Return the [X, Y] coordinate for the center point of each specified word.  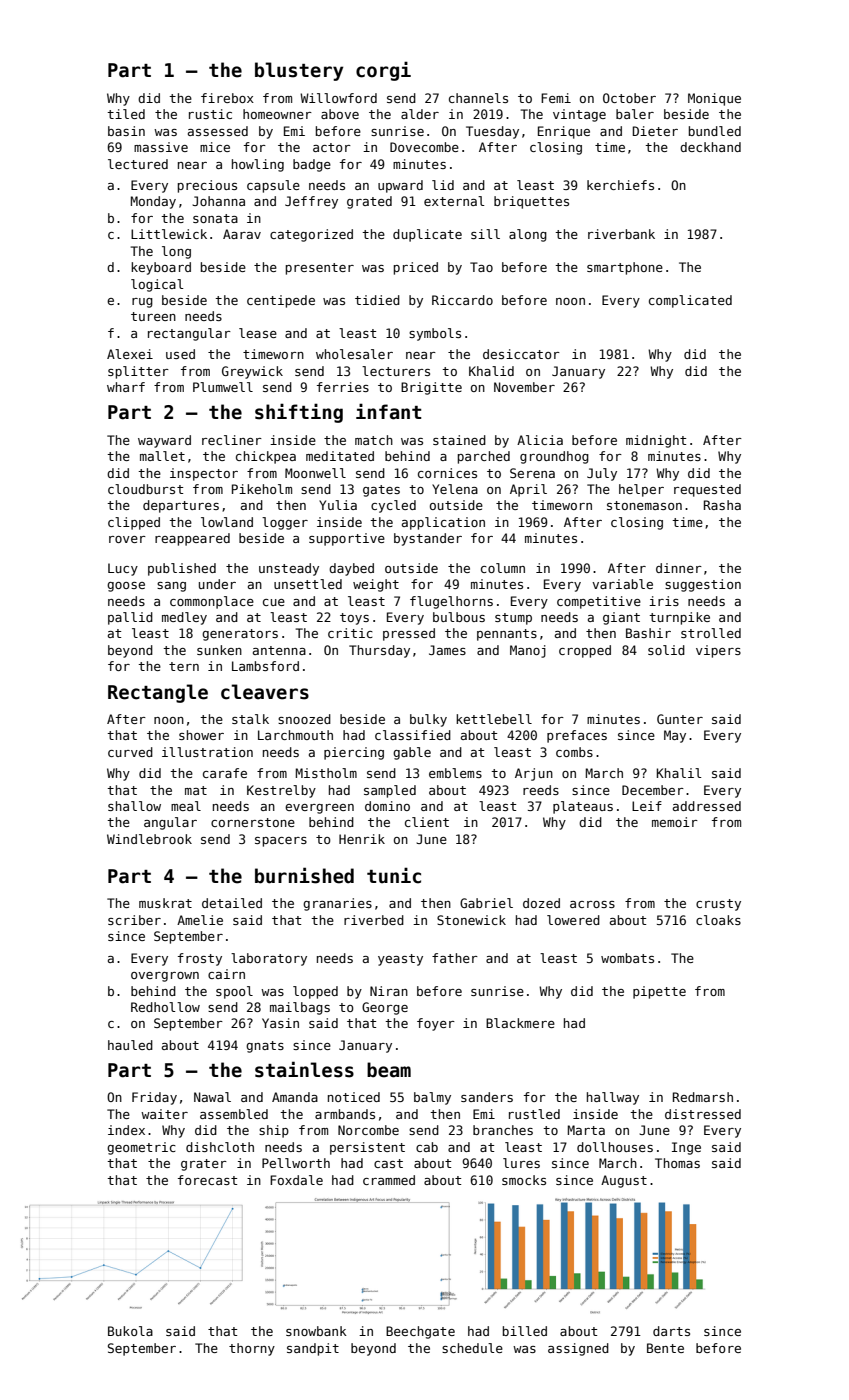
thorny [252, 1349]
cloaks [718, 920]
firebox [227, 98]
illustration [207, 752]
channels [478, 98]
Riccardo [462, 300]
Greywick [252, 372]
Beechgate [420, 1332]
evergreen [319, 809]
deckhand [710, 147]
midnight [656, 441]
